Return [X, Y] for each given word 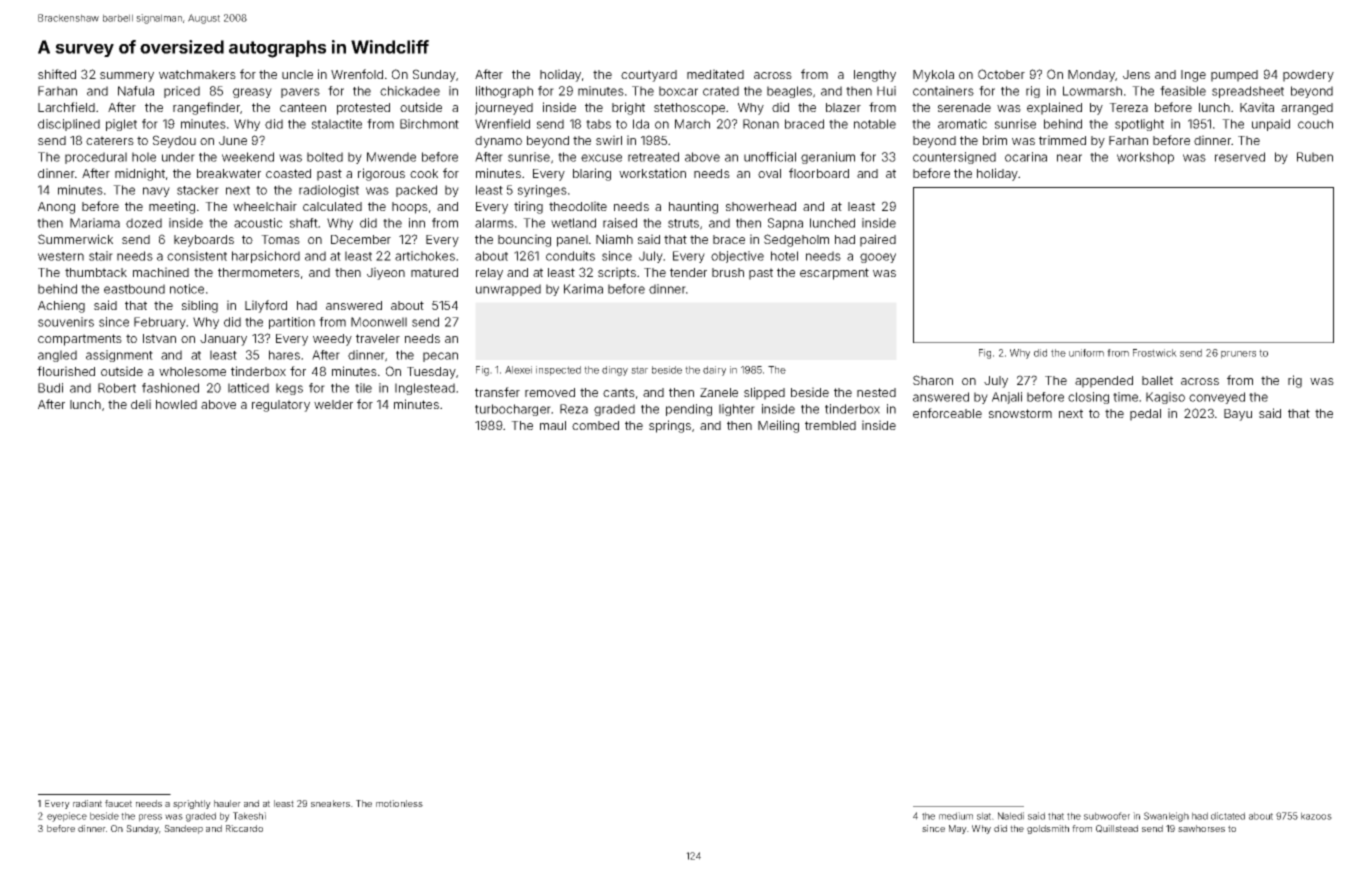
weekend [248, 157]
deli [141, 404]
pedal [1145, 415]
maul [553, 425]
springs [670, 426]
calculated [332, 206]
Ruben [1315, 157]
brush [728, 272]
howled [176, 404]
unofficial [770, 157]
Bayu [1238, 415]
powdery [1308, 76]
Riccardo [244, 828]
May [958, 829]
